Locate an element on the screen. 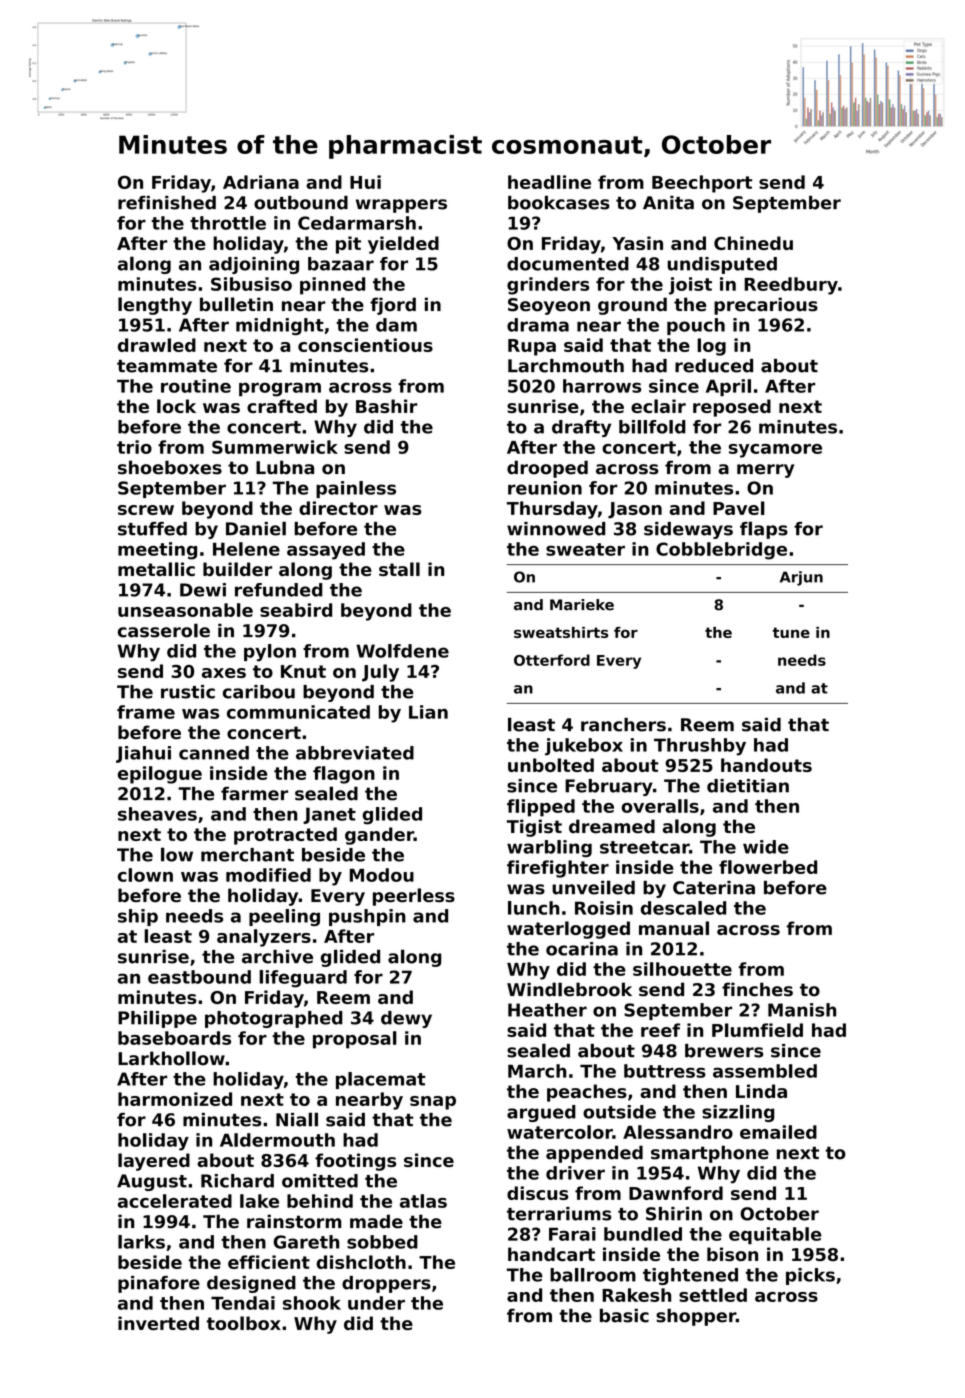  inverted is located at coordinates (158, 1323).
